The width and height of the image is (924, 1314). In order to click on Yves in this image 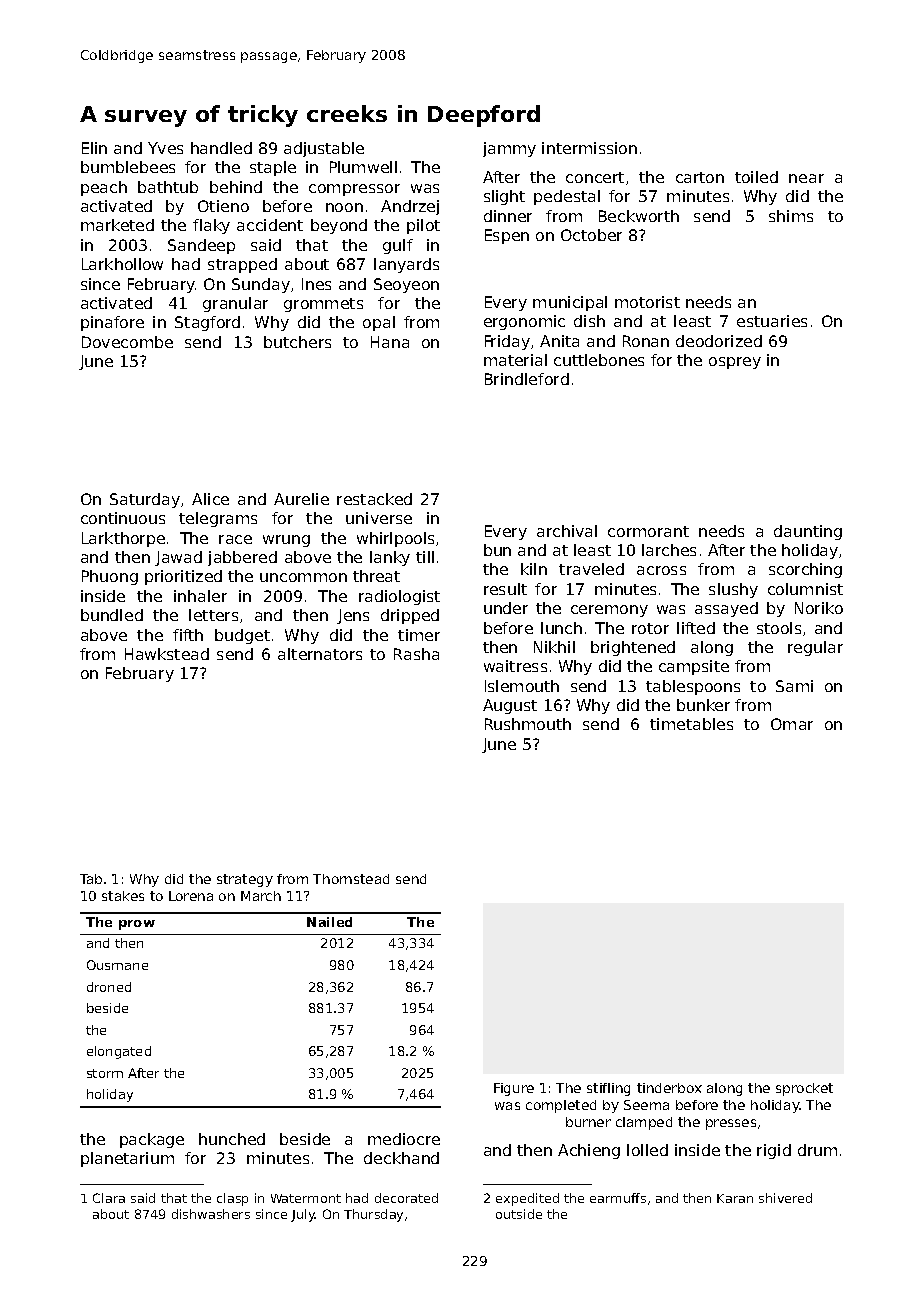, I will do `click(165, 148)`.
